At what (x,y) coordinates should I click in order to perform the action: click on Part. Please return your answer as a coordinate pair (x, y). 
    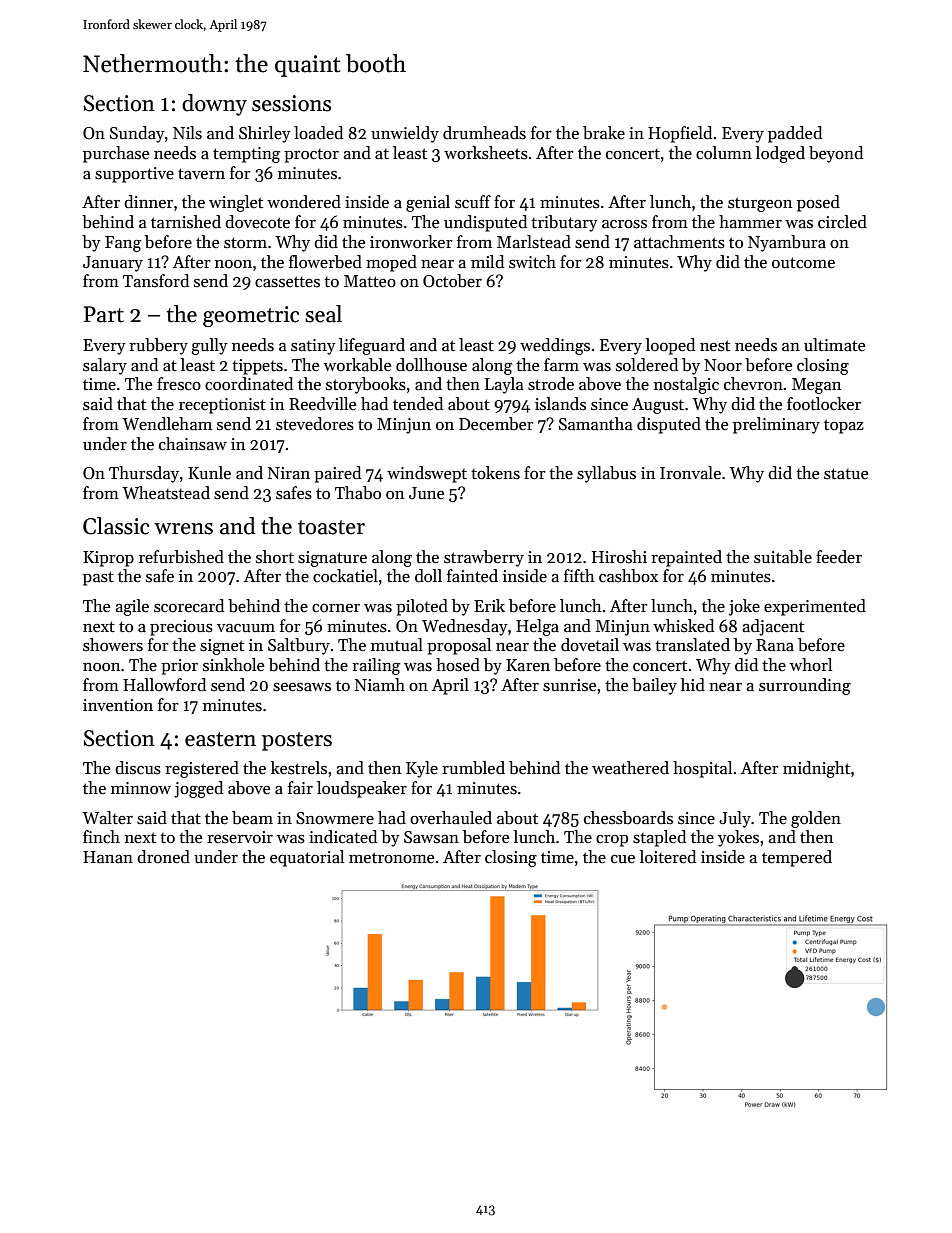
    Looking at the image, I should click on (104, 314).
